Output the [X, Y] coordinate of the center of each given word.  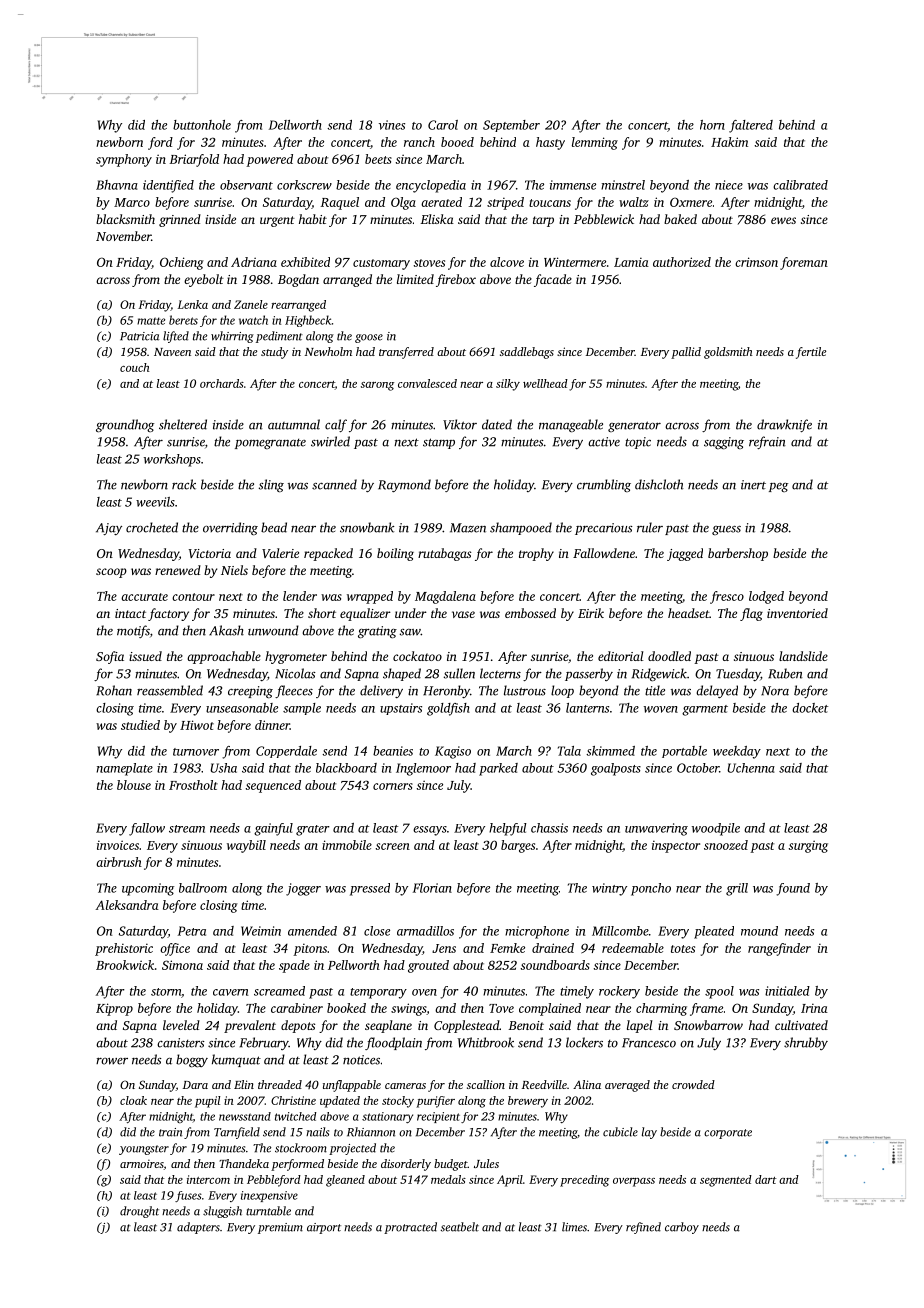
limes [574, 1227]
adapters [198, 1228]
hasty [550, 143]
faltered [751, 126]
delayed [717, 691]
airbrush [119, 862]
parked [498, 769]
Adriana [254, 262]
